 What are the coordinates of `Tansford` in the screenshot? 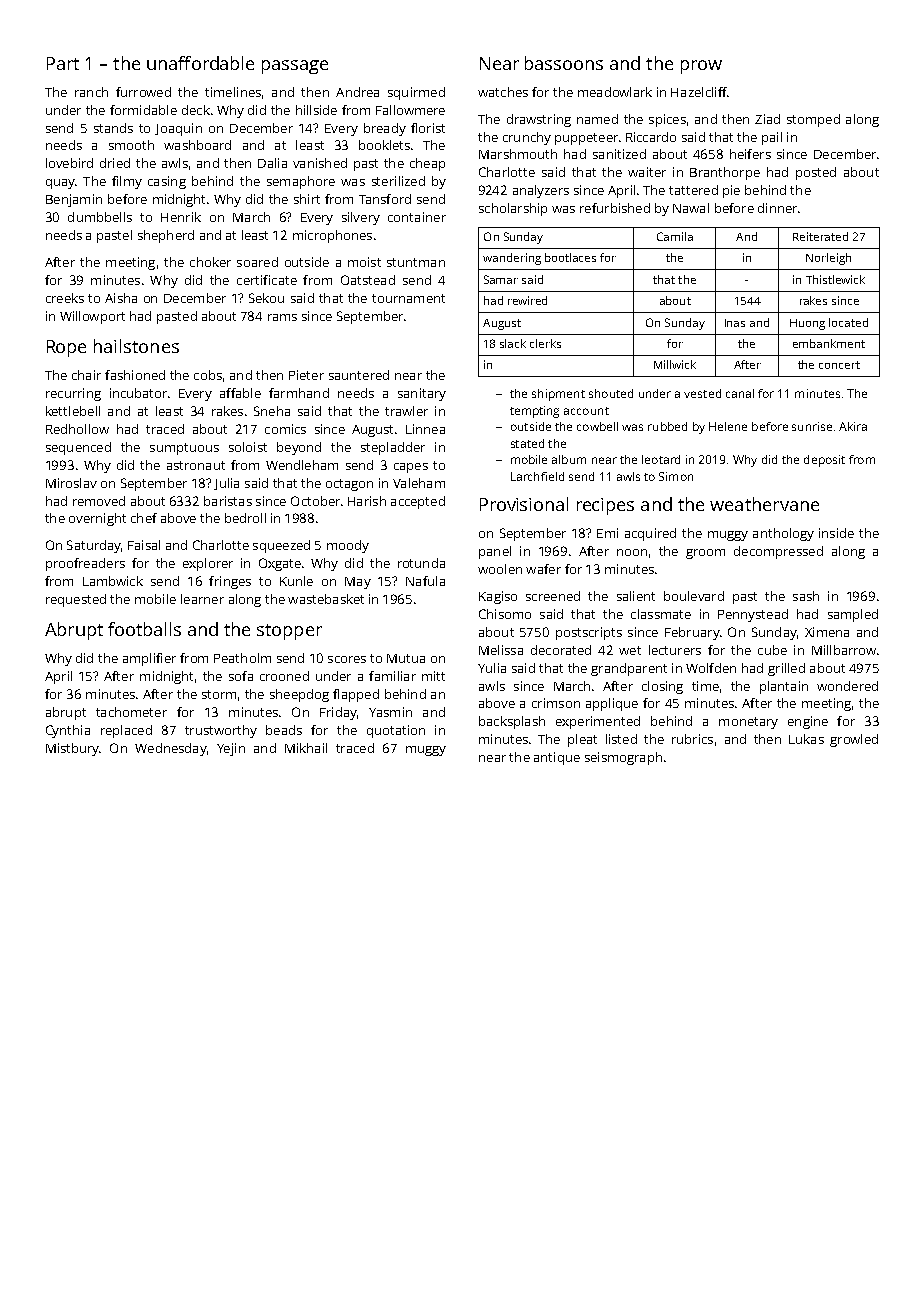 It's located at (385, 199).
